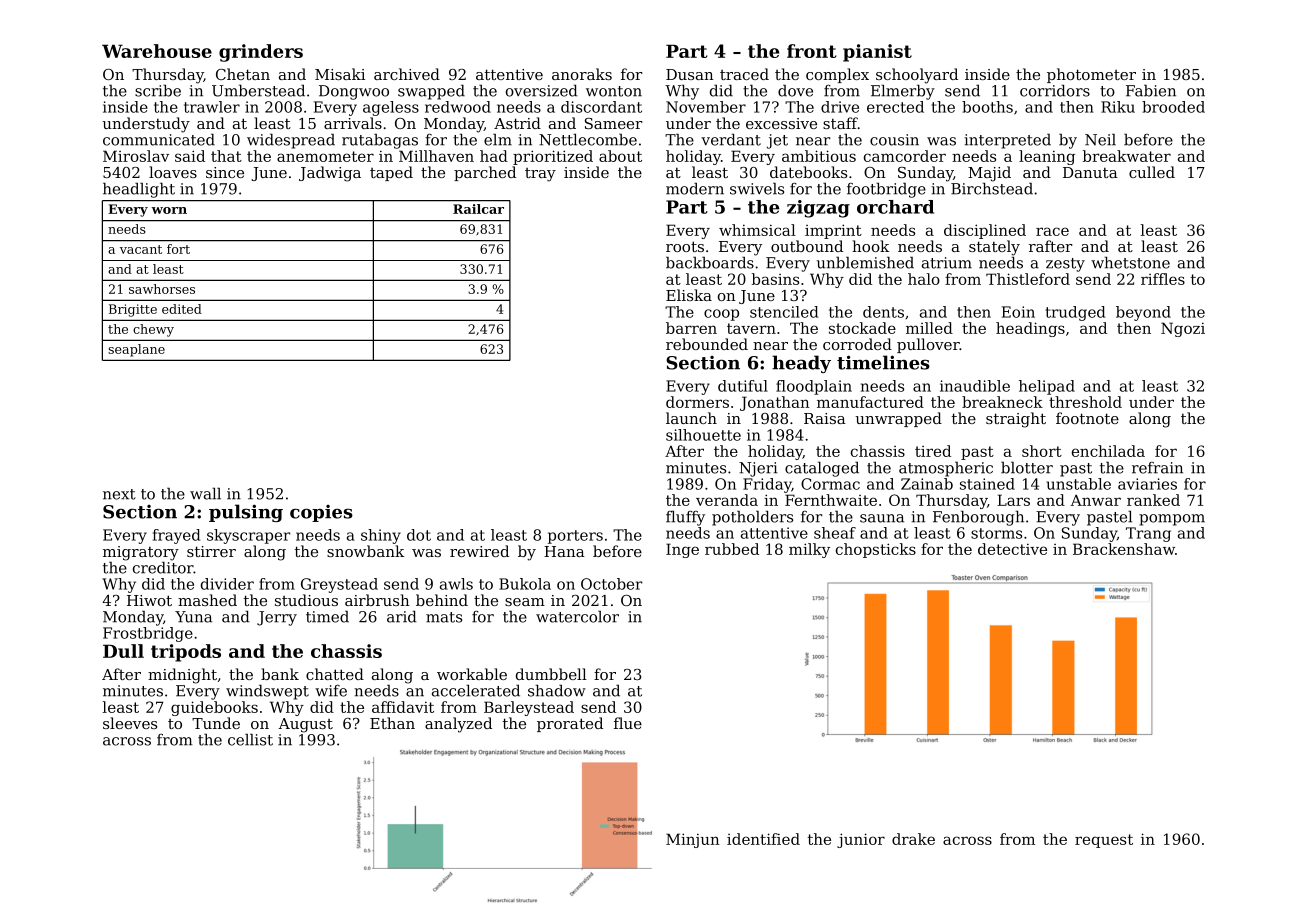 This screenshot has width=1308, height=924. What do you see at coordinates (987, 107) in the screenshot?
I see `booths` at bounding box center [987, 107].
